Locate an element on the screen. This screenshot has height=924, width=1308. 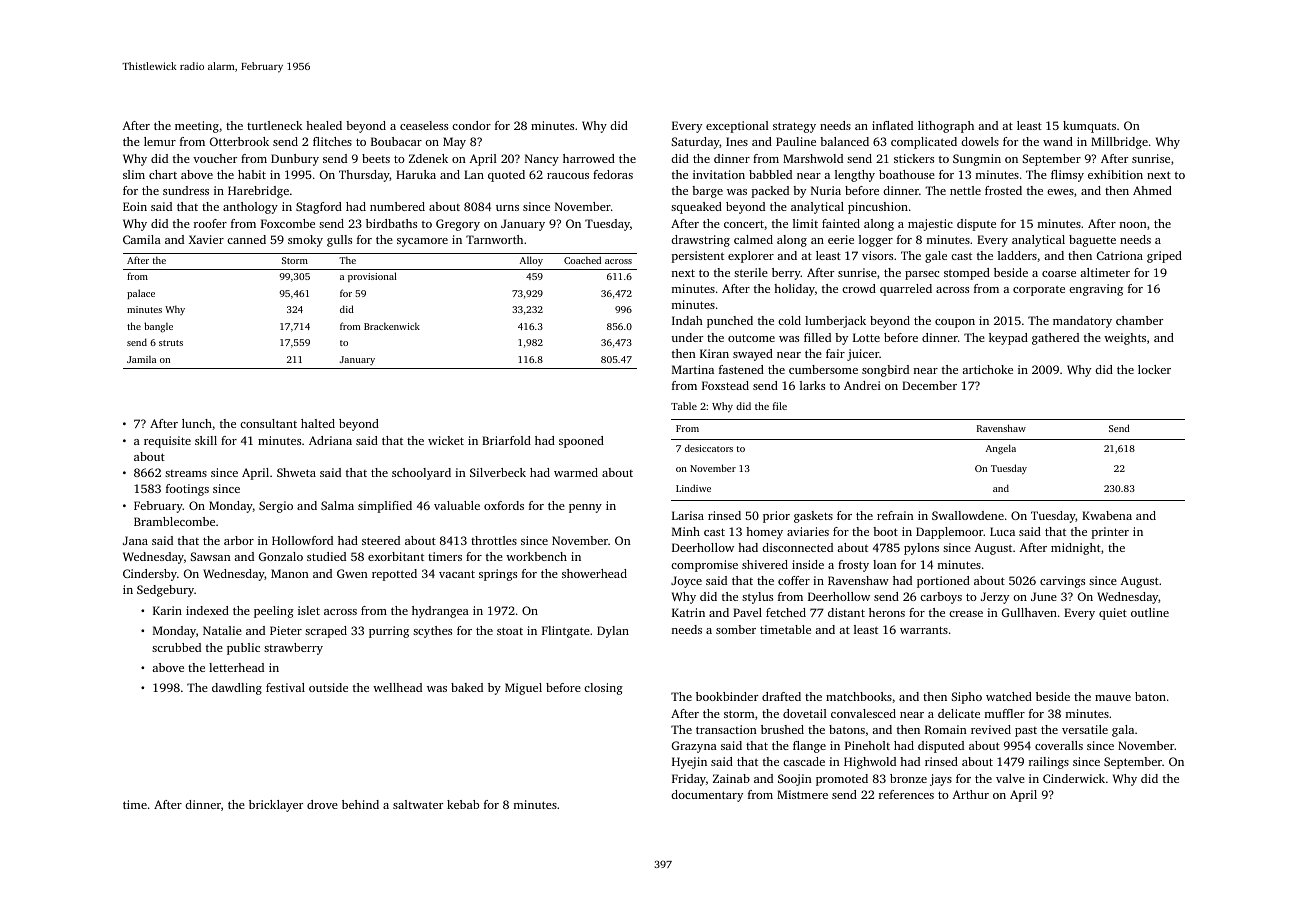
habit is located at coordinates (252, 174).
